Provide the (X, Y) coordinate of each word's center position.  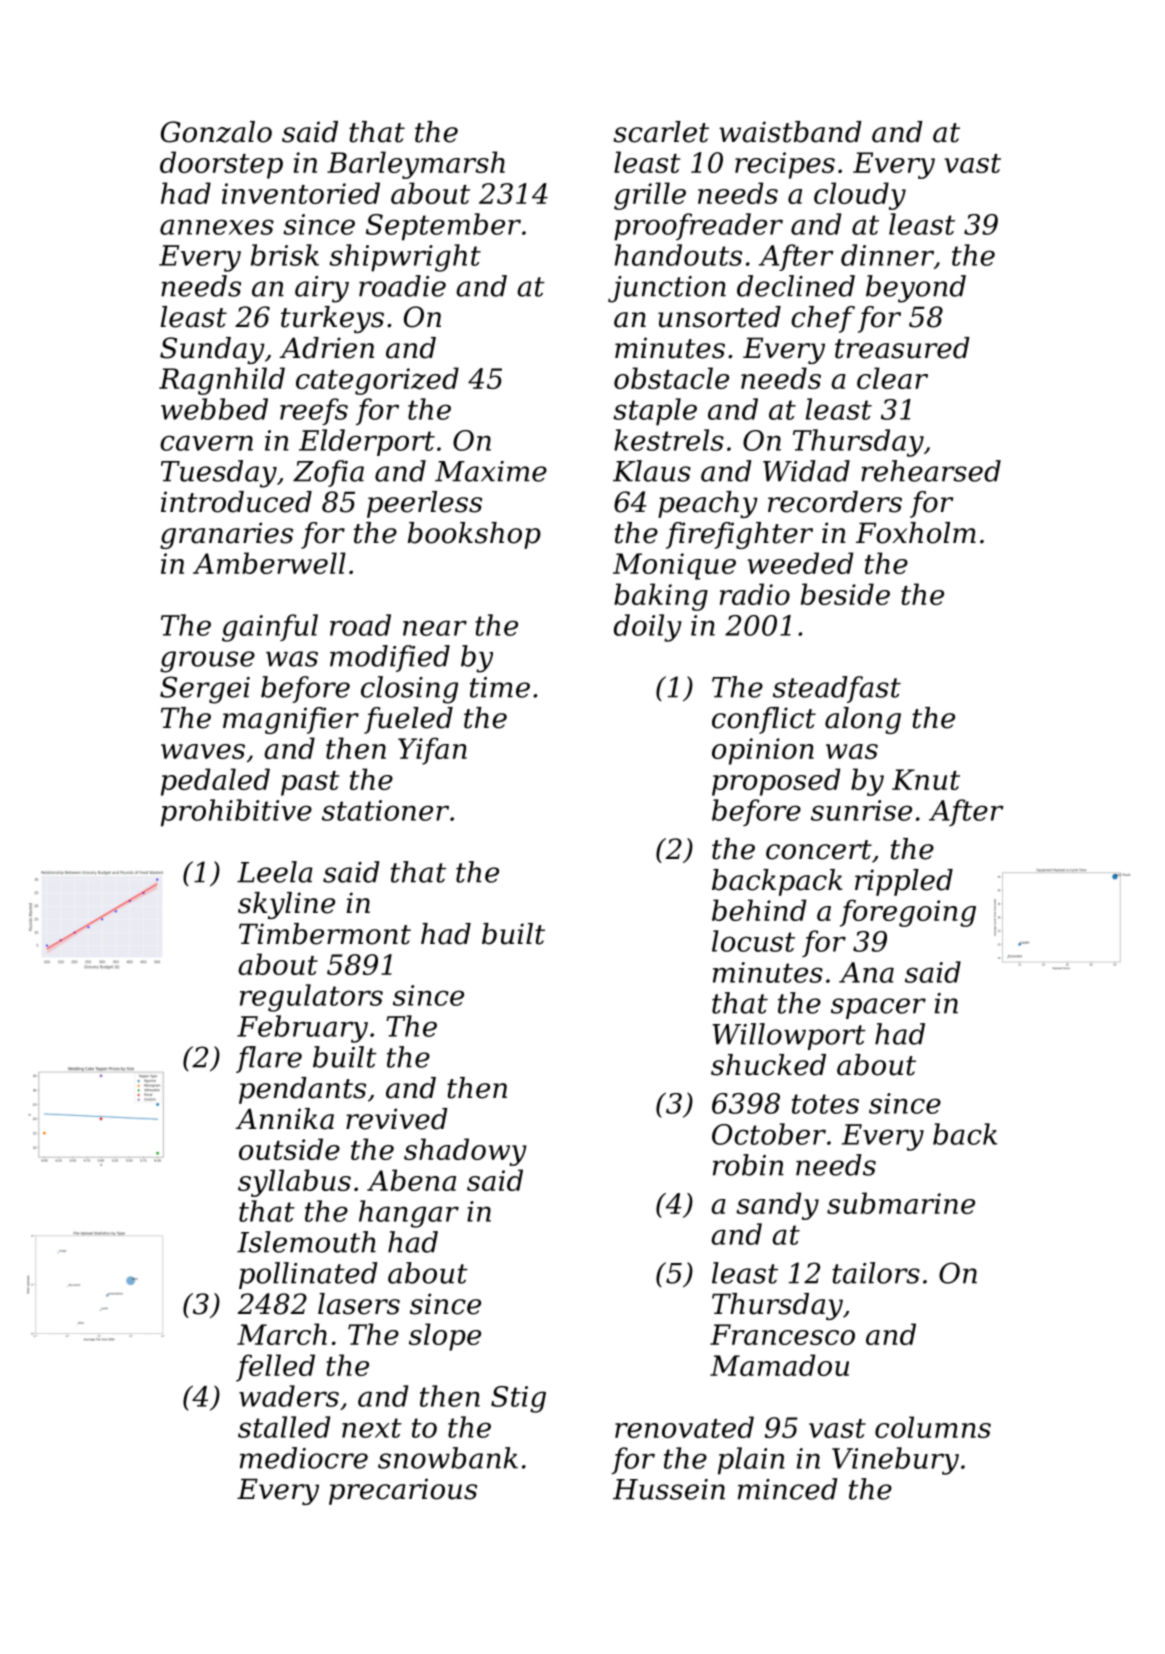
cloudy (860, 196)
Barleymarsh (416, 165)
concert (819, 850)
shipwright (405, 258)
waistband (790, 132)
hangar (409, 1214)
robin (748, 1165)
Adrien (326, 348)
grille (650, 196)
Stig (518, 1399)
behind (759, 910)
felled (275, 1368)
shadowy (465, 1152)
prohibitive (236, 813)
